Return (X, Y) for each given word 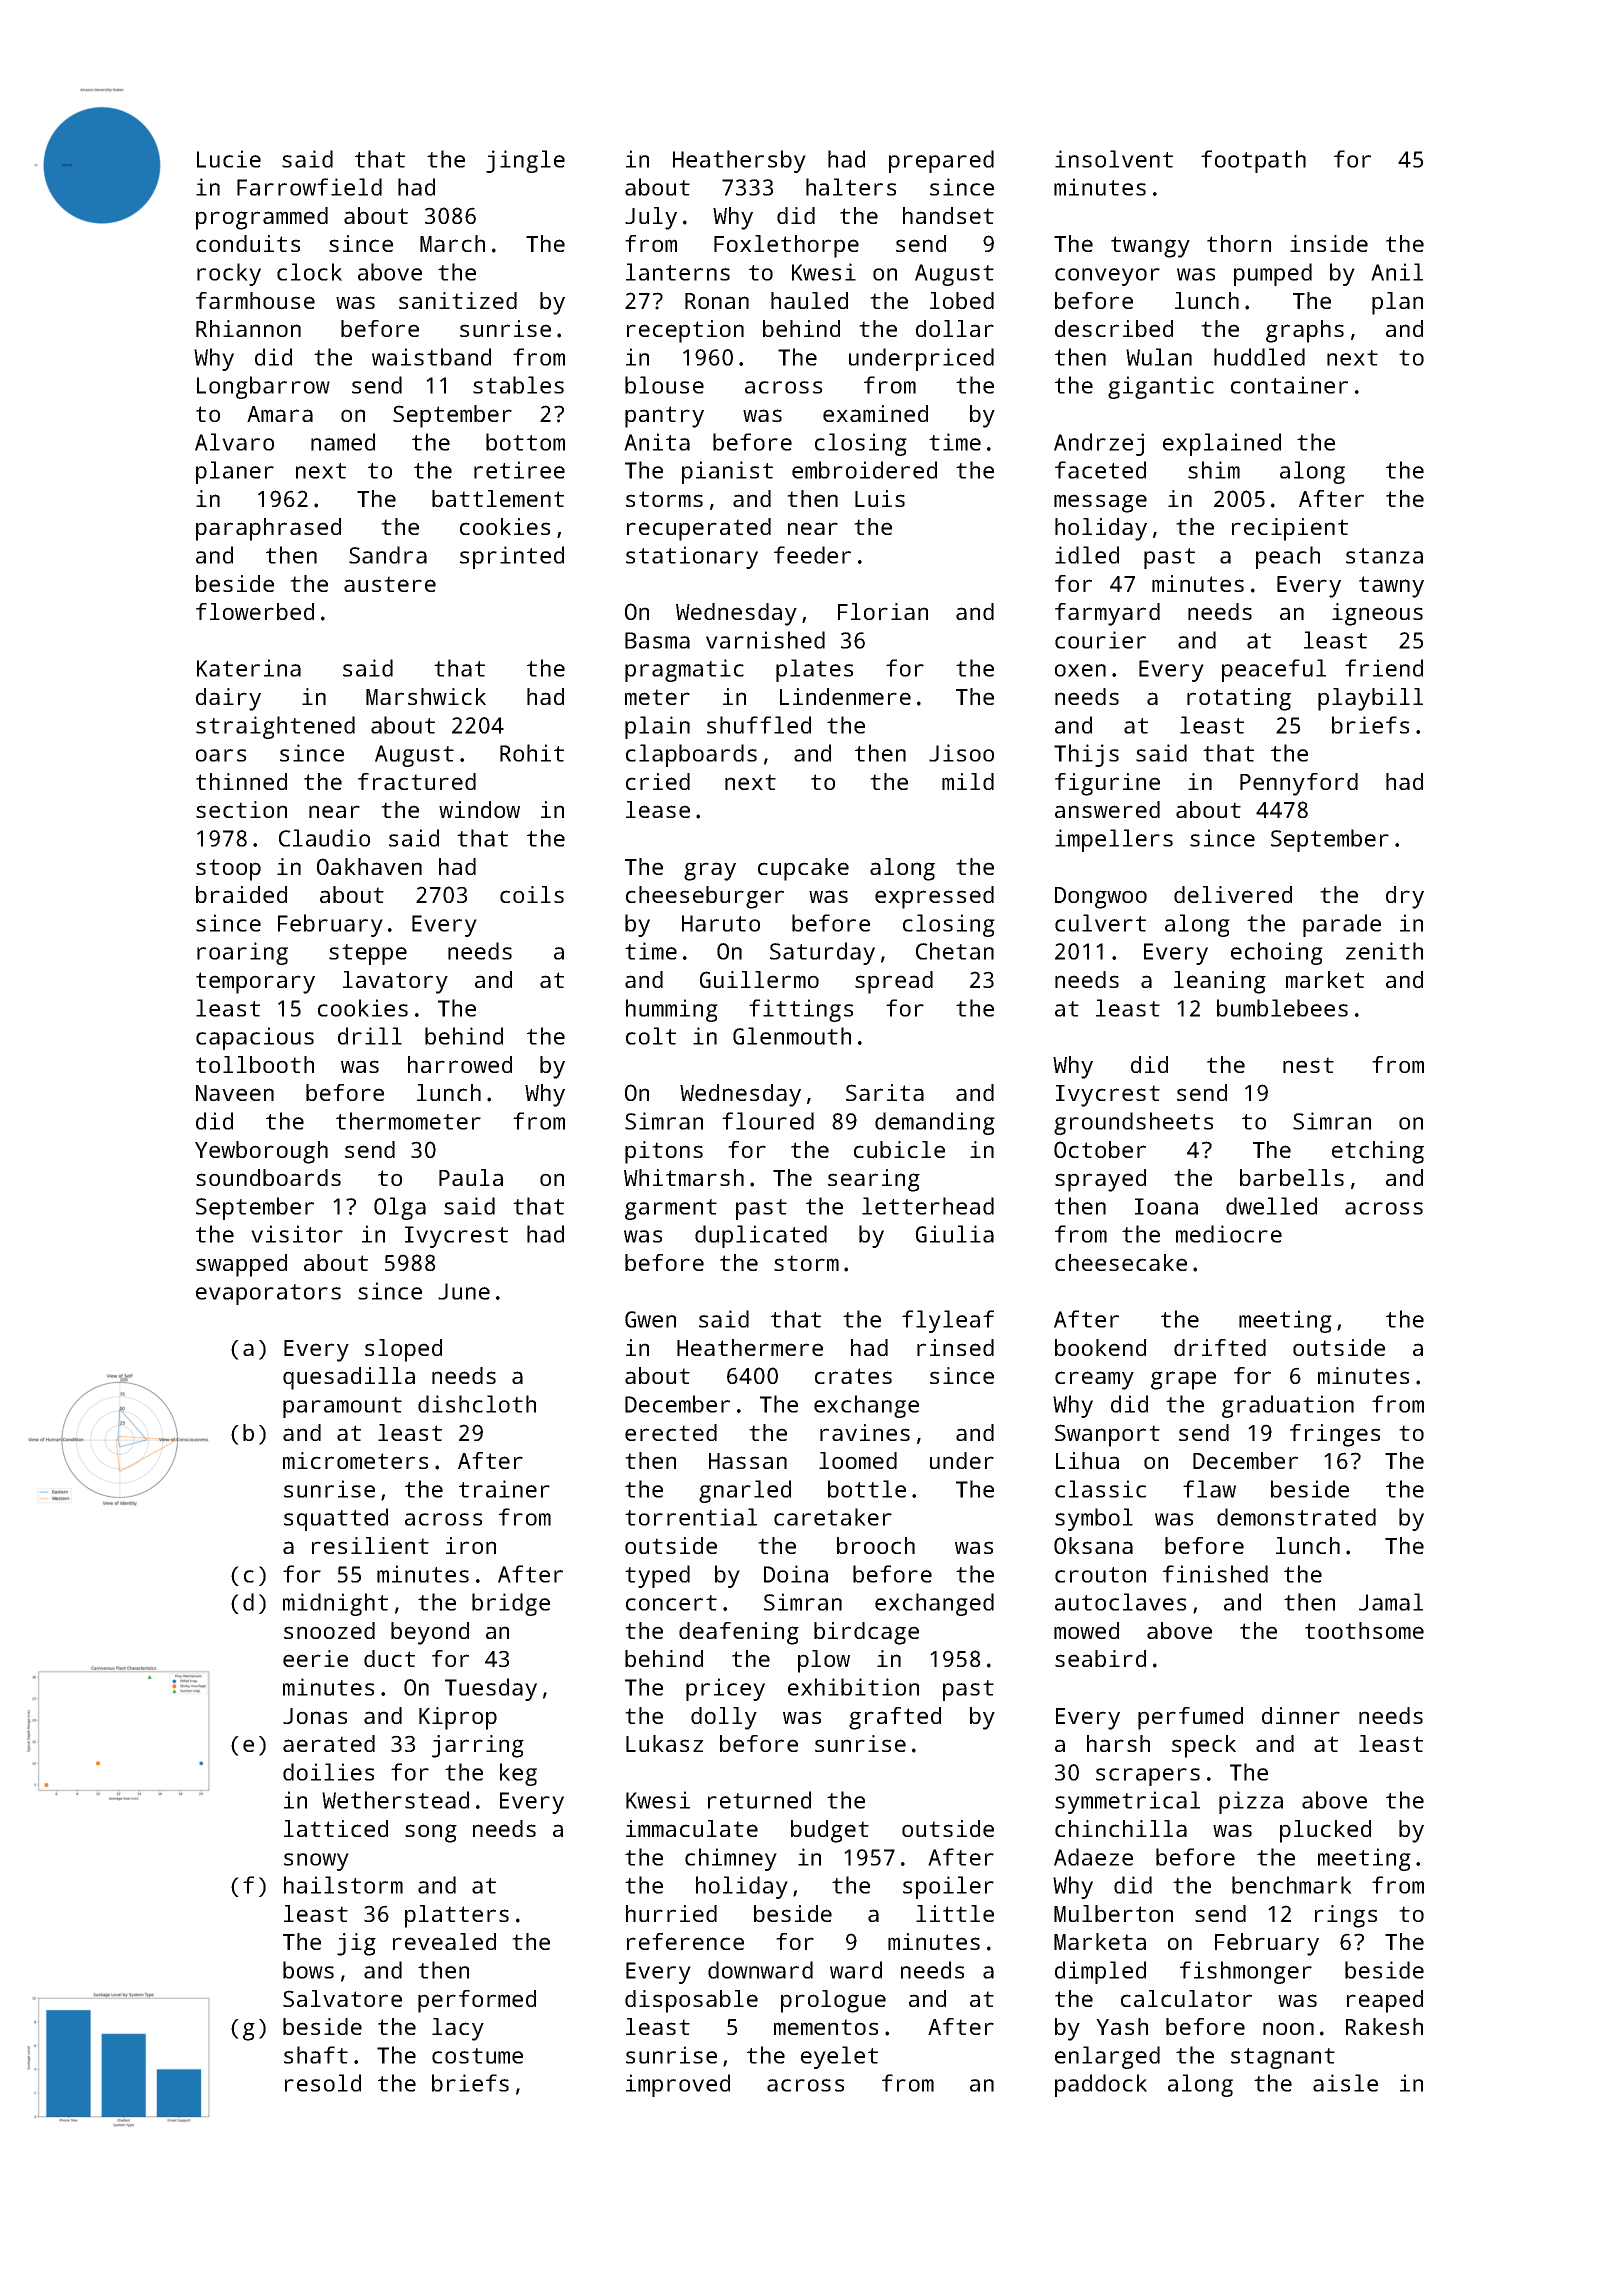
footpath (1253, 161)
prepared (941, 161)
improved (678, 2085)
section (241, 809)
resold (323, 2083)
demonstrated (1296, 1517)
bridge (511, 1604)
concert (671, 1603)
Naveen (235, 1093)
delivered (1233, 894)
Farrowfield (309, 187)
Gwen (650, 1319)
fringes (1335, 1435)
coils (532, 894)
